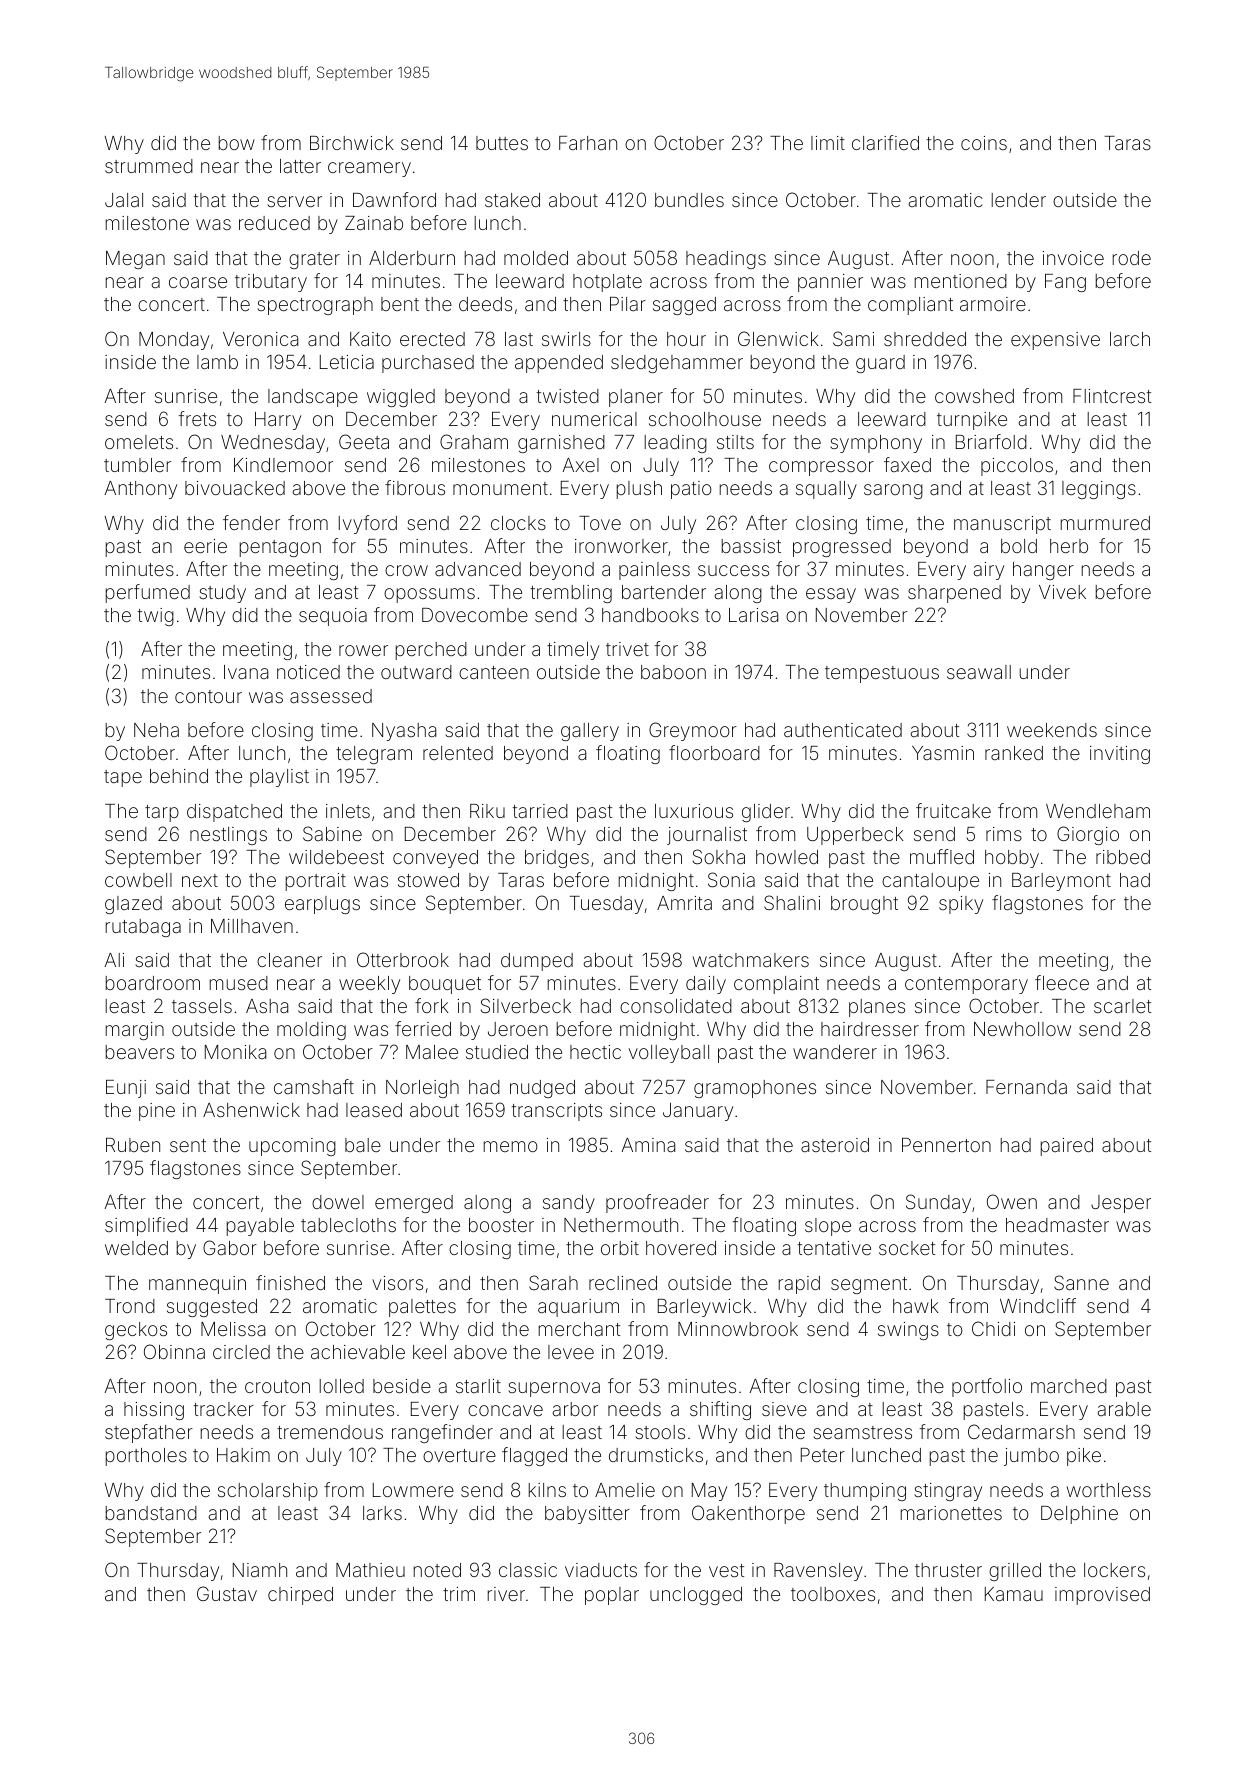 This page has height=1776, width=1256. What do you see at coordinates (351, 143) in the page?
I see `Birchwick` at bounding box center [351, 143].
